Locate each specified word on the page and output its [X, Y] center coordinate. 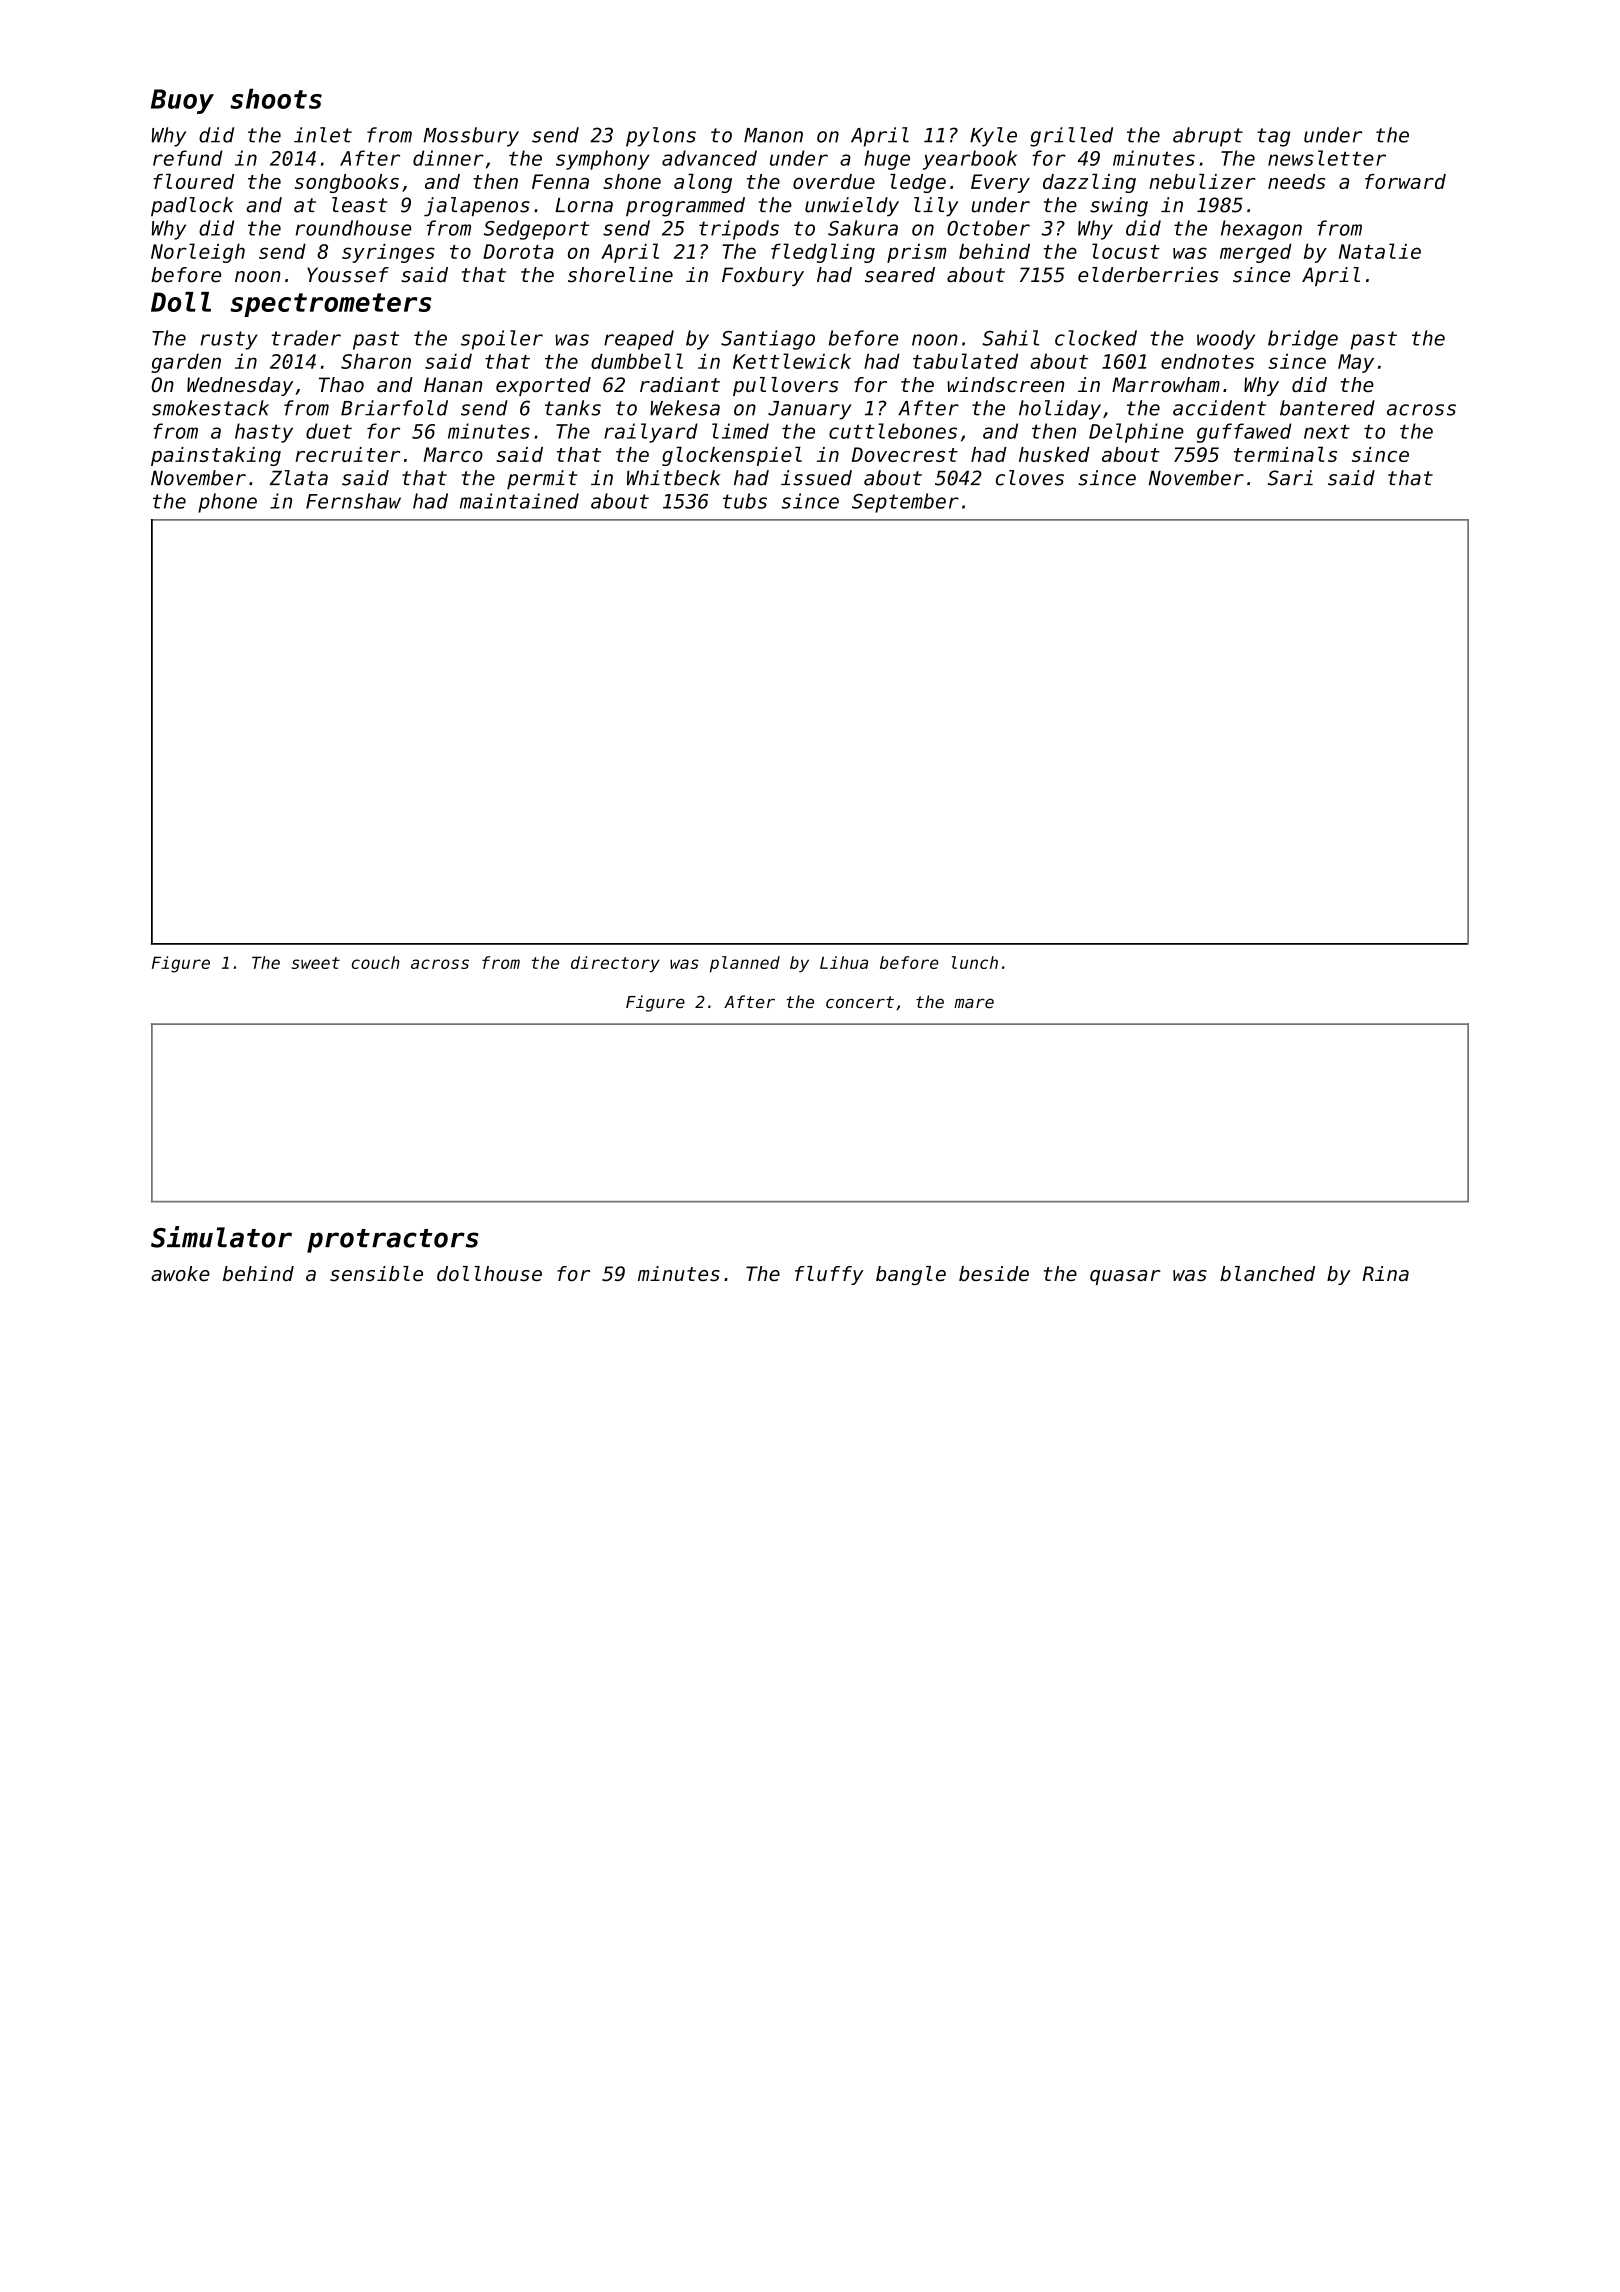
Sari [1290, 478]
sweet [316, 963]
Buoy [182, 101]
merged [1256, 253]
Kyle [993, 137]
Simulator [221, 1237]
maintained [519, 501]
